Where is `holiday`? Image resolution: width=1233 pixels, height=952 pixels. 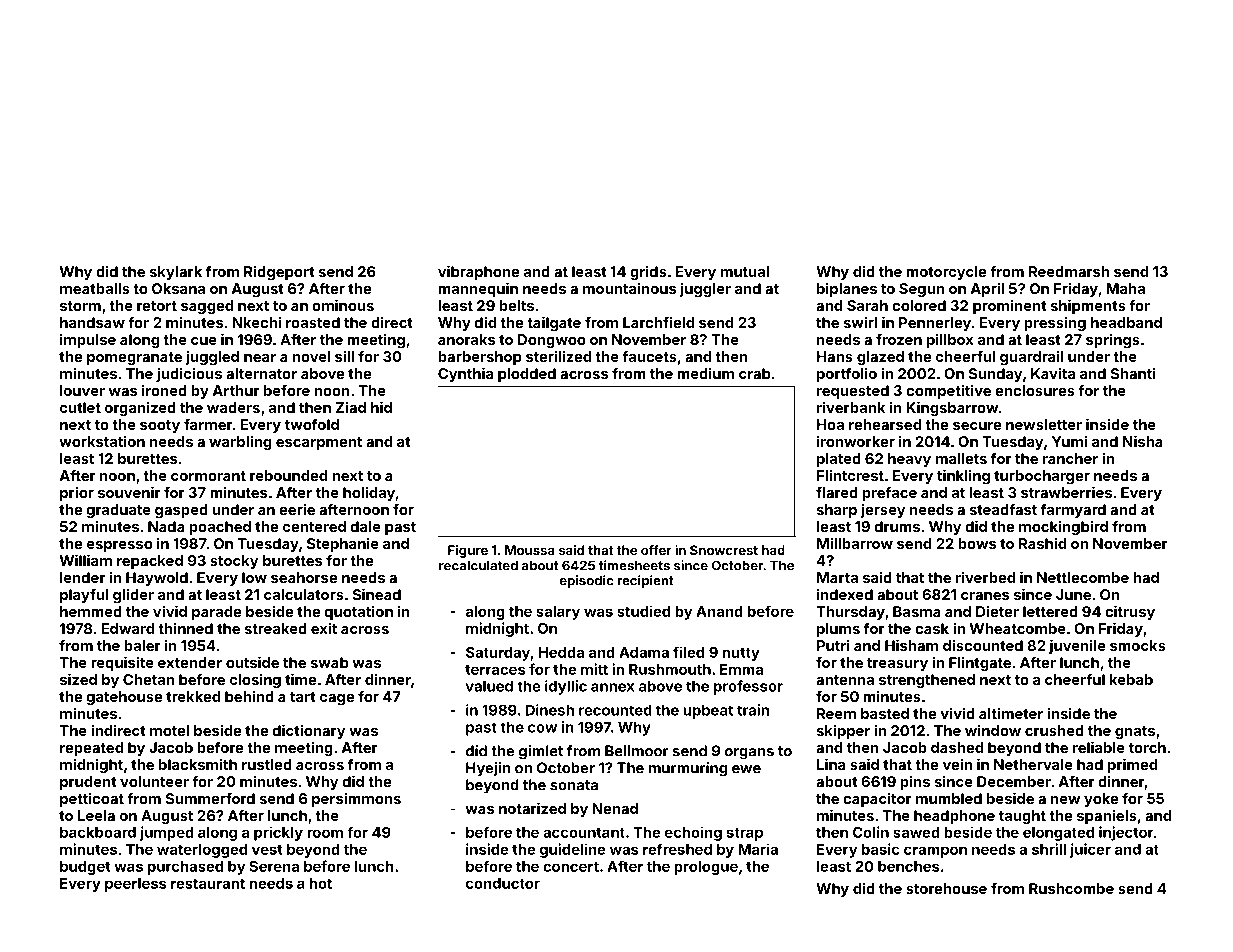 holiday is located at coordinates (369, 493).
